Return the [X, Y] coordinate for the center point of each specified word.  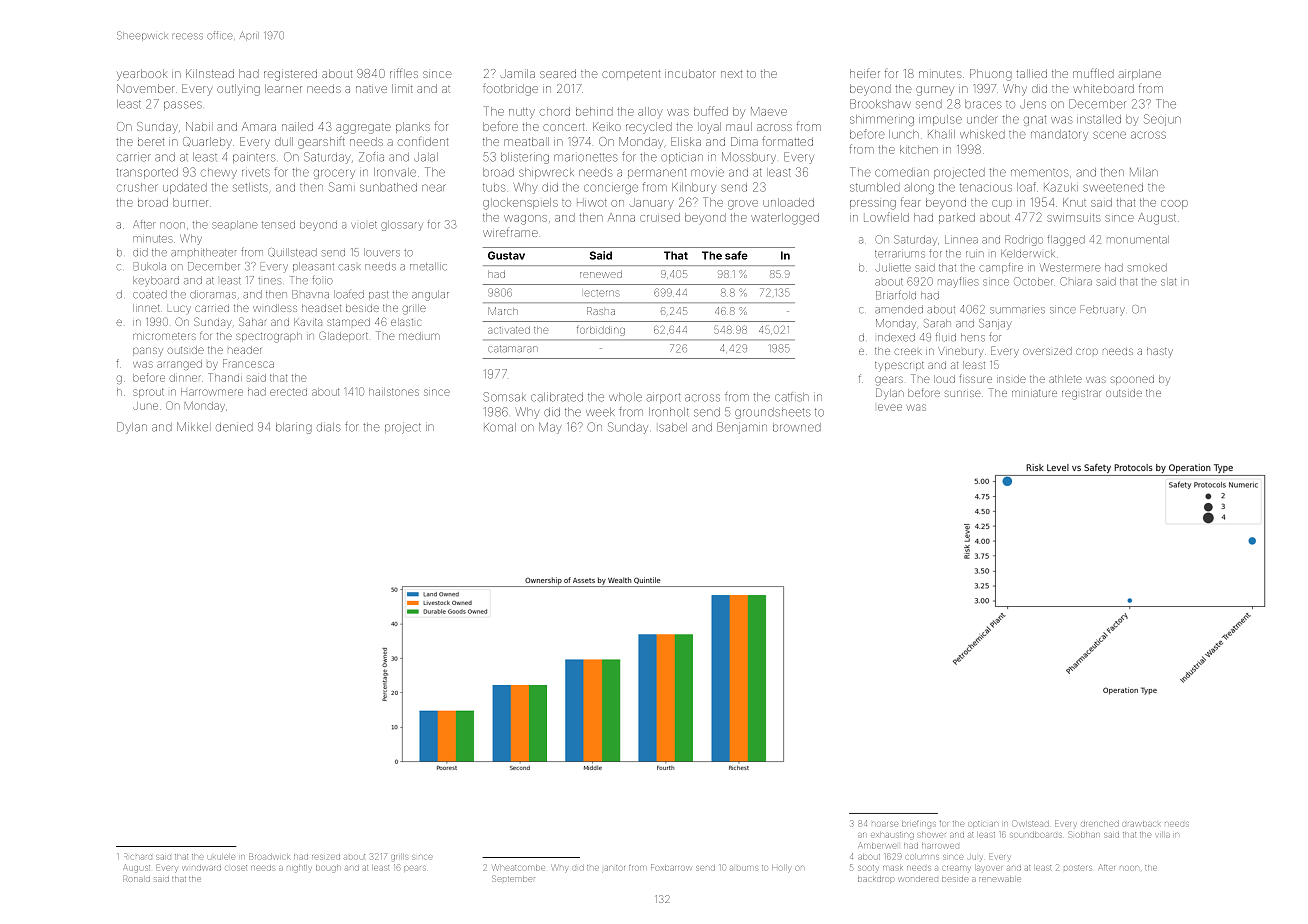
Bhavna [310, 294]
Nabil [198, 126]
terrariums [899, 254]
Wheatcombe [519, 867]
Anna [621, 217]
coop [1174, 204]
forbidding [601, 330]
